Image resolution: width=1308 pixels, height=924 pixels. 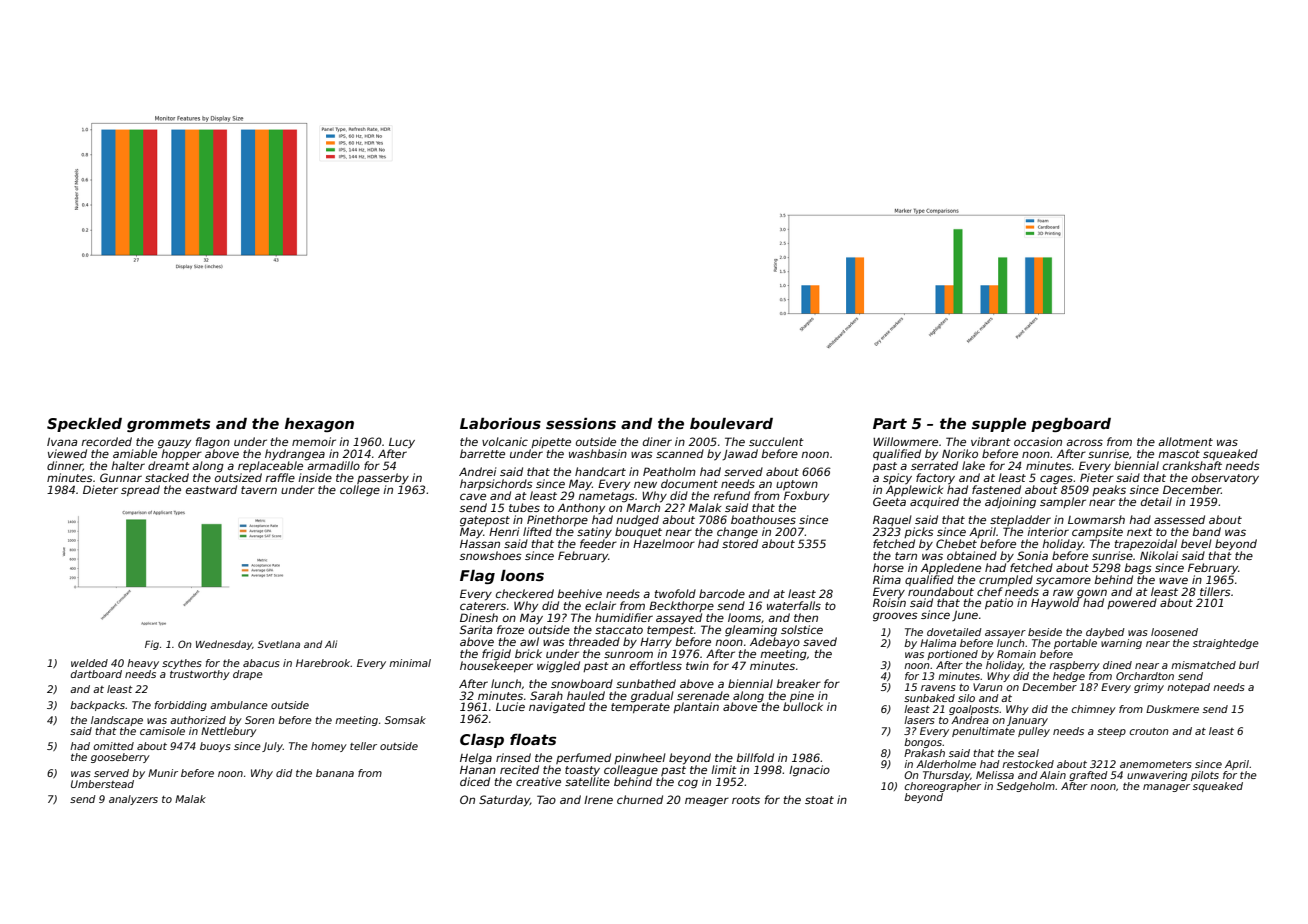 What do you see at coordinates (999, 425) in the screenshot?
I see `supple` at bounding box center [999, 425].
